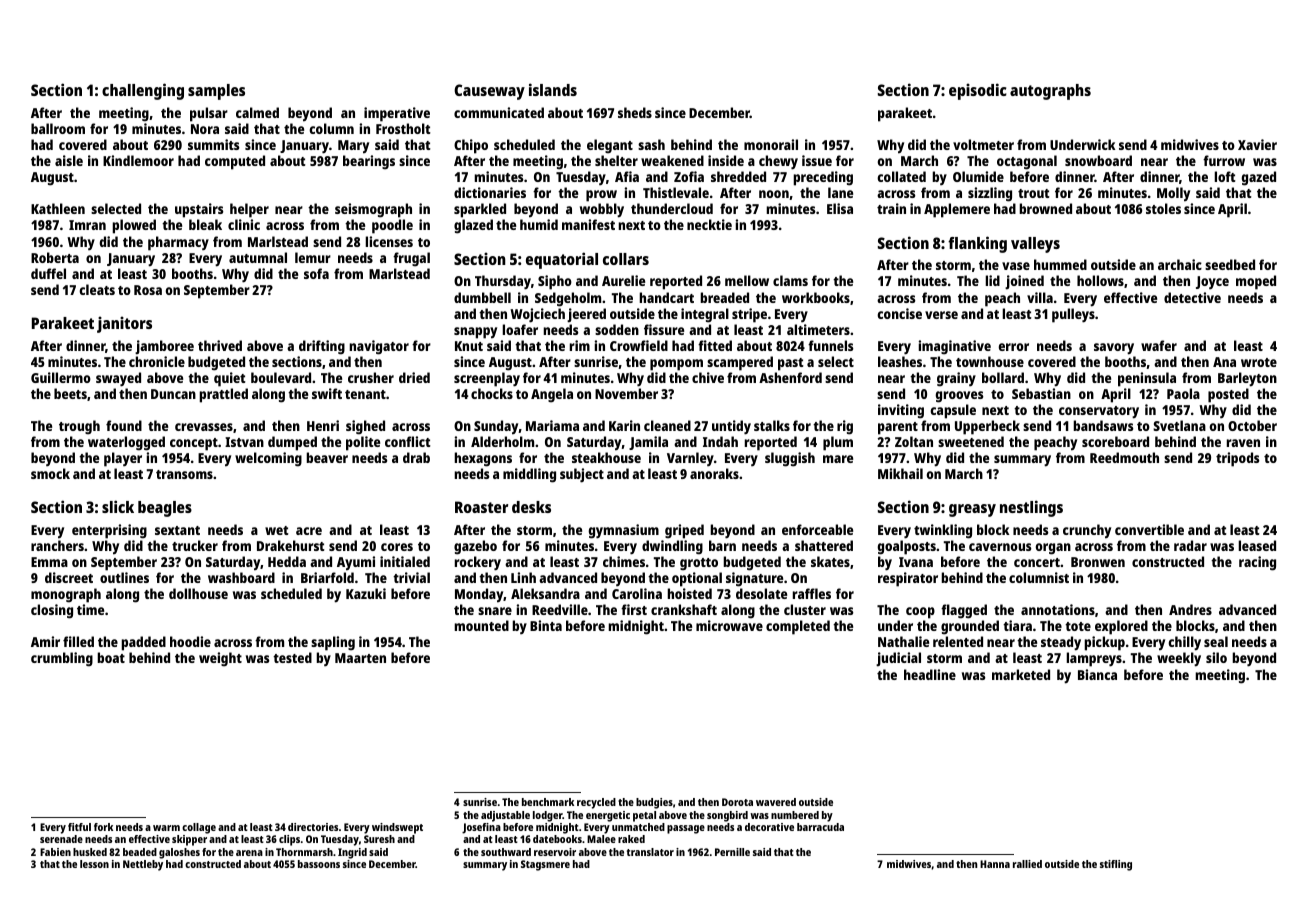 Image resolution: width=1308 pixels, height=924 pixels. What do you see at coordinates (790, 459) in the document?
I see `sluggish` at bounding box center [790, 459].
